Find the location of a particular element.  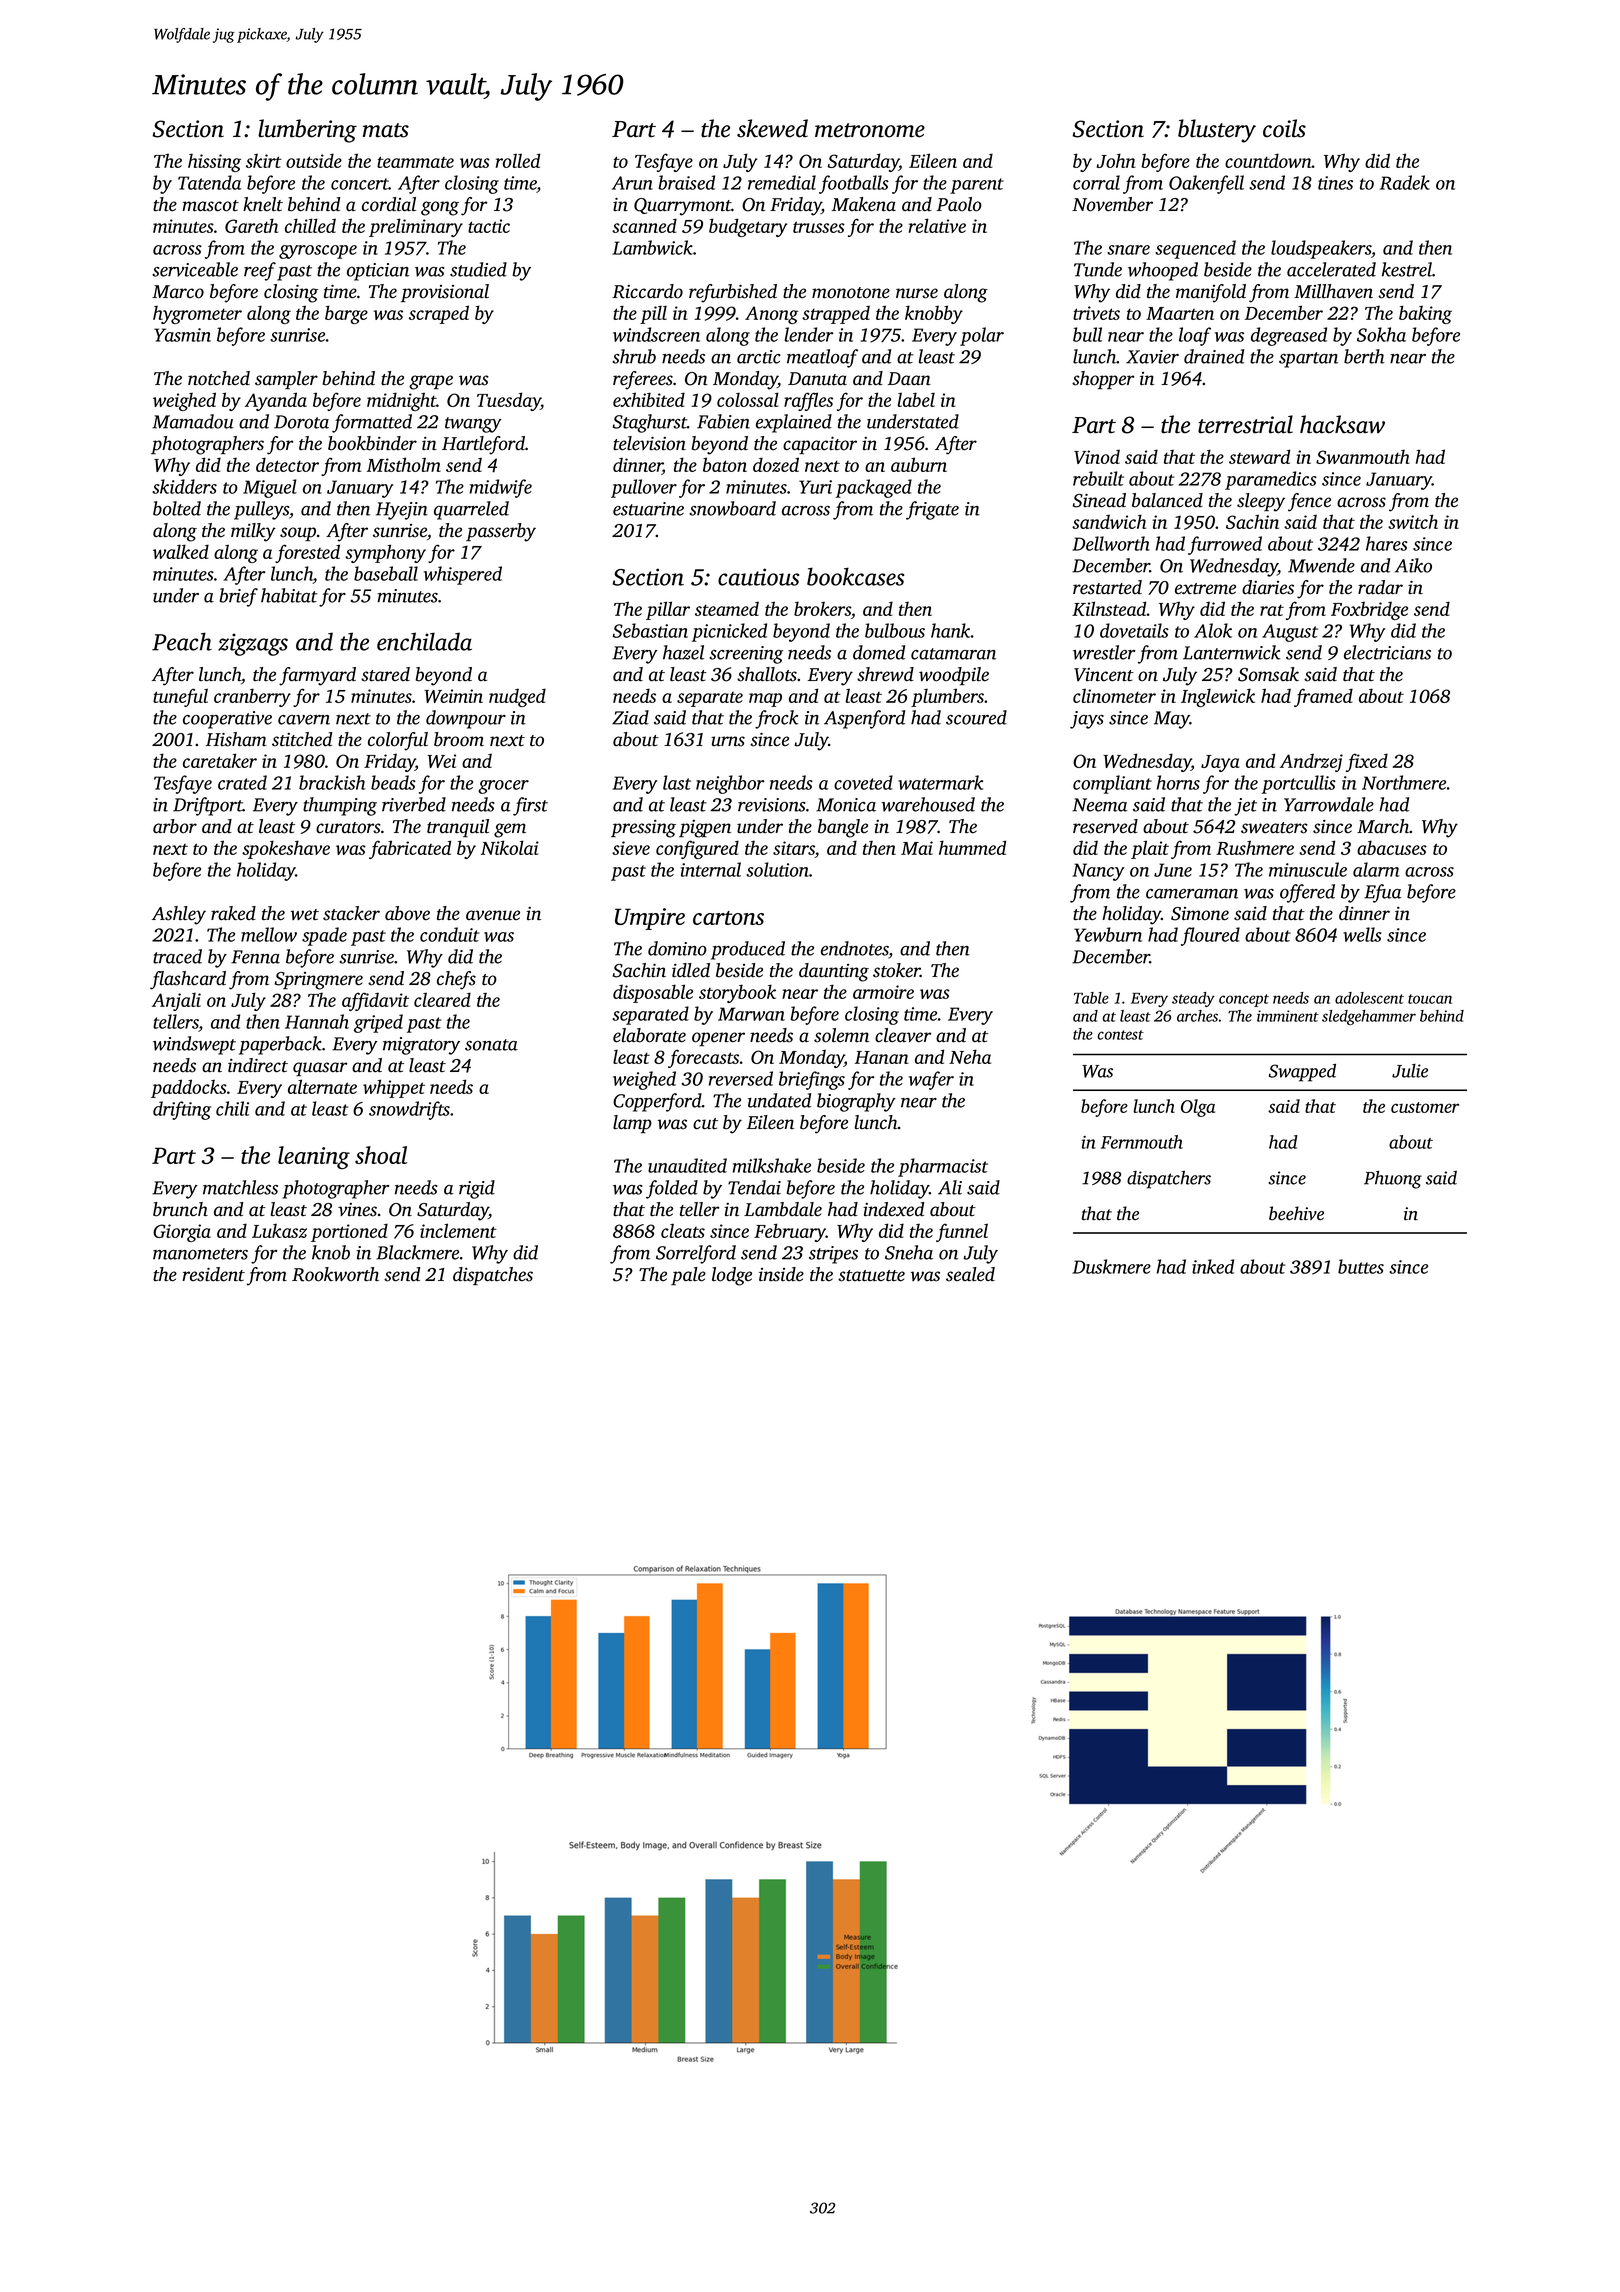

nurse is located at coordinates (917, 293).
